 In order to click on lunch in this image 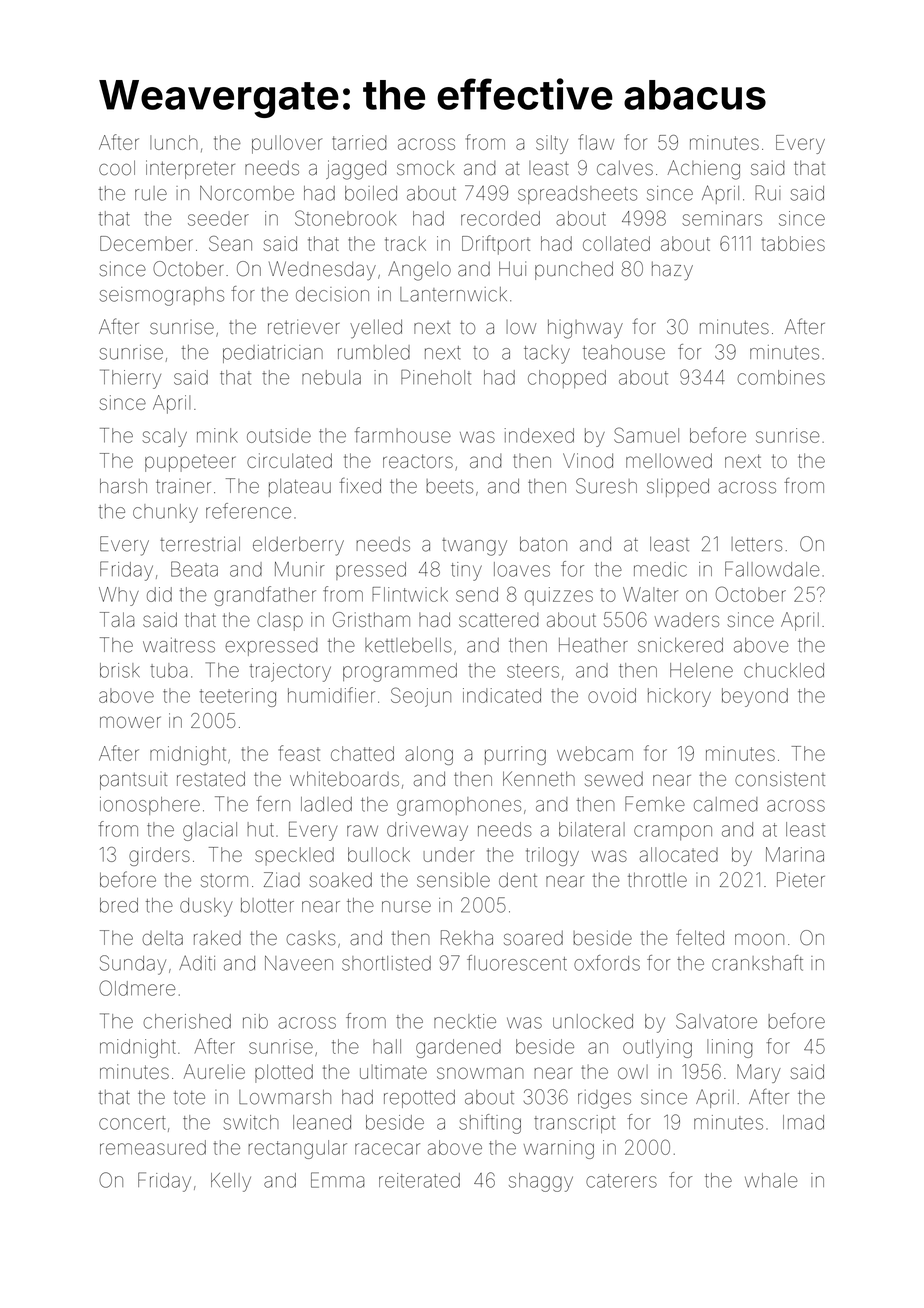, I will do `click(174, 142)`.
